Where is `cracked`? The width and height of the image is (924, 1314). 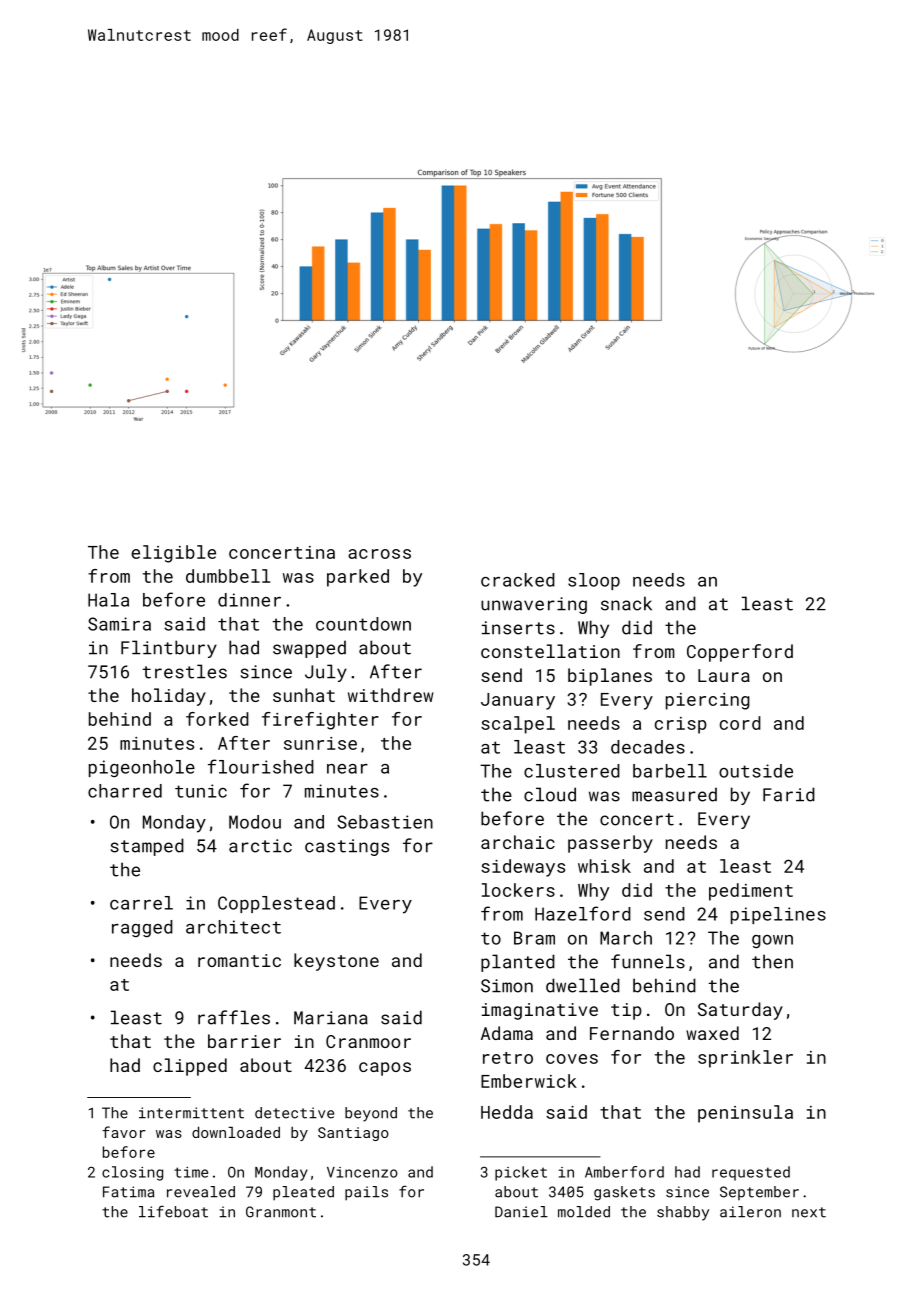
cracked is located at coordinates (518, 580).
